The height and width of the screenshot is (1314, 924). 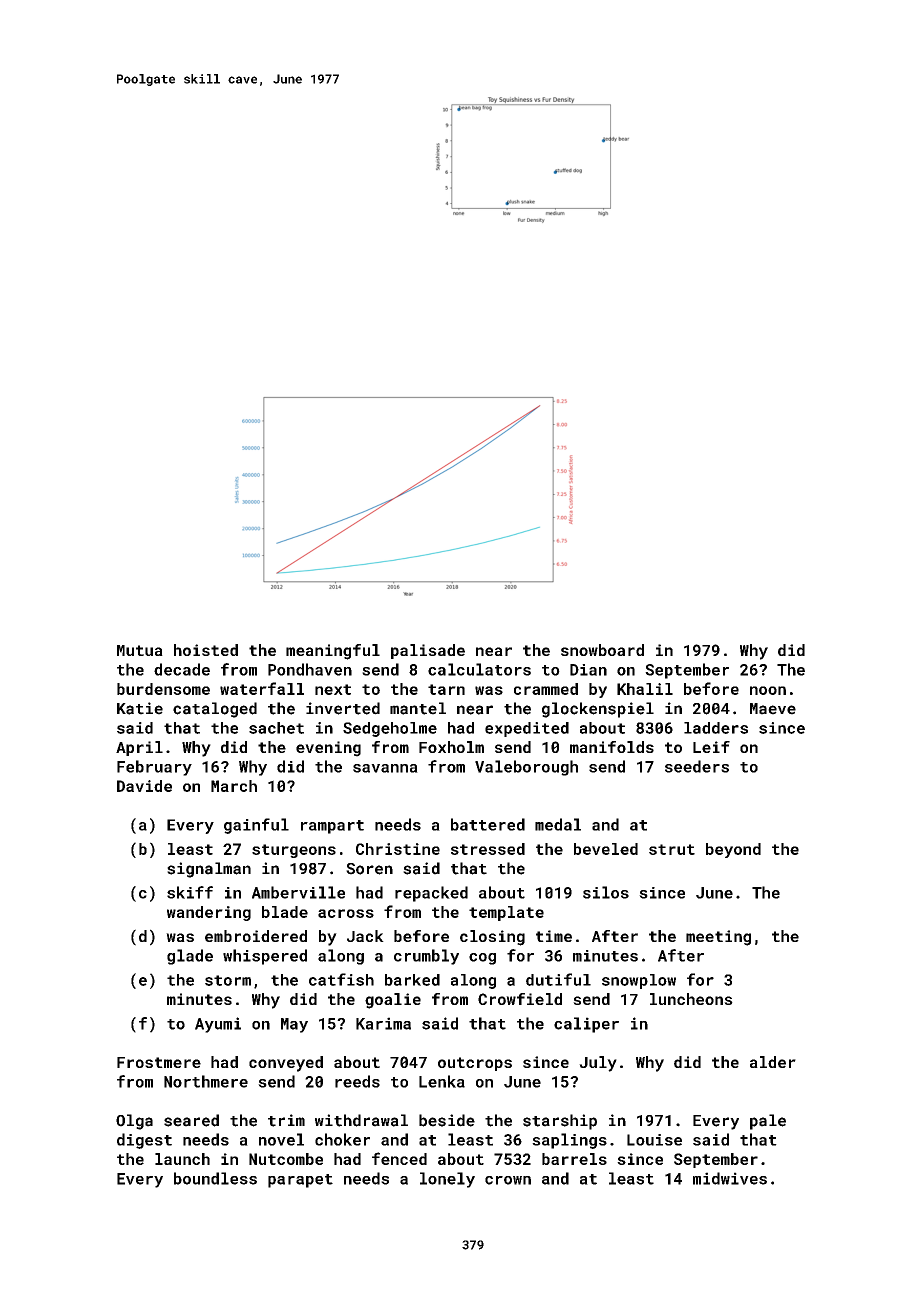 What do you see at coordinates (602, 650) in the screenshot?
I see `snowboard` at bounding box center [602, 650].
